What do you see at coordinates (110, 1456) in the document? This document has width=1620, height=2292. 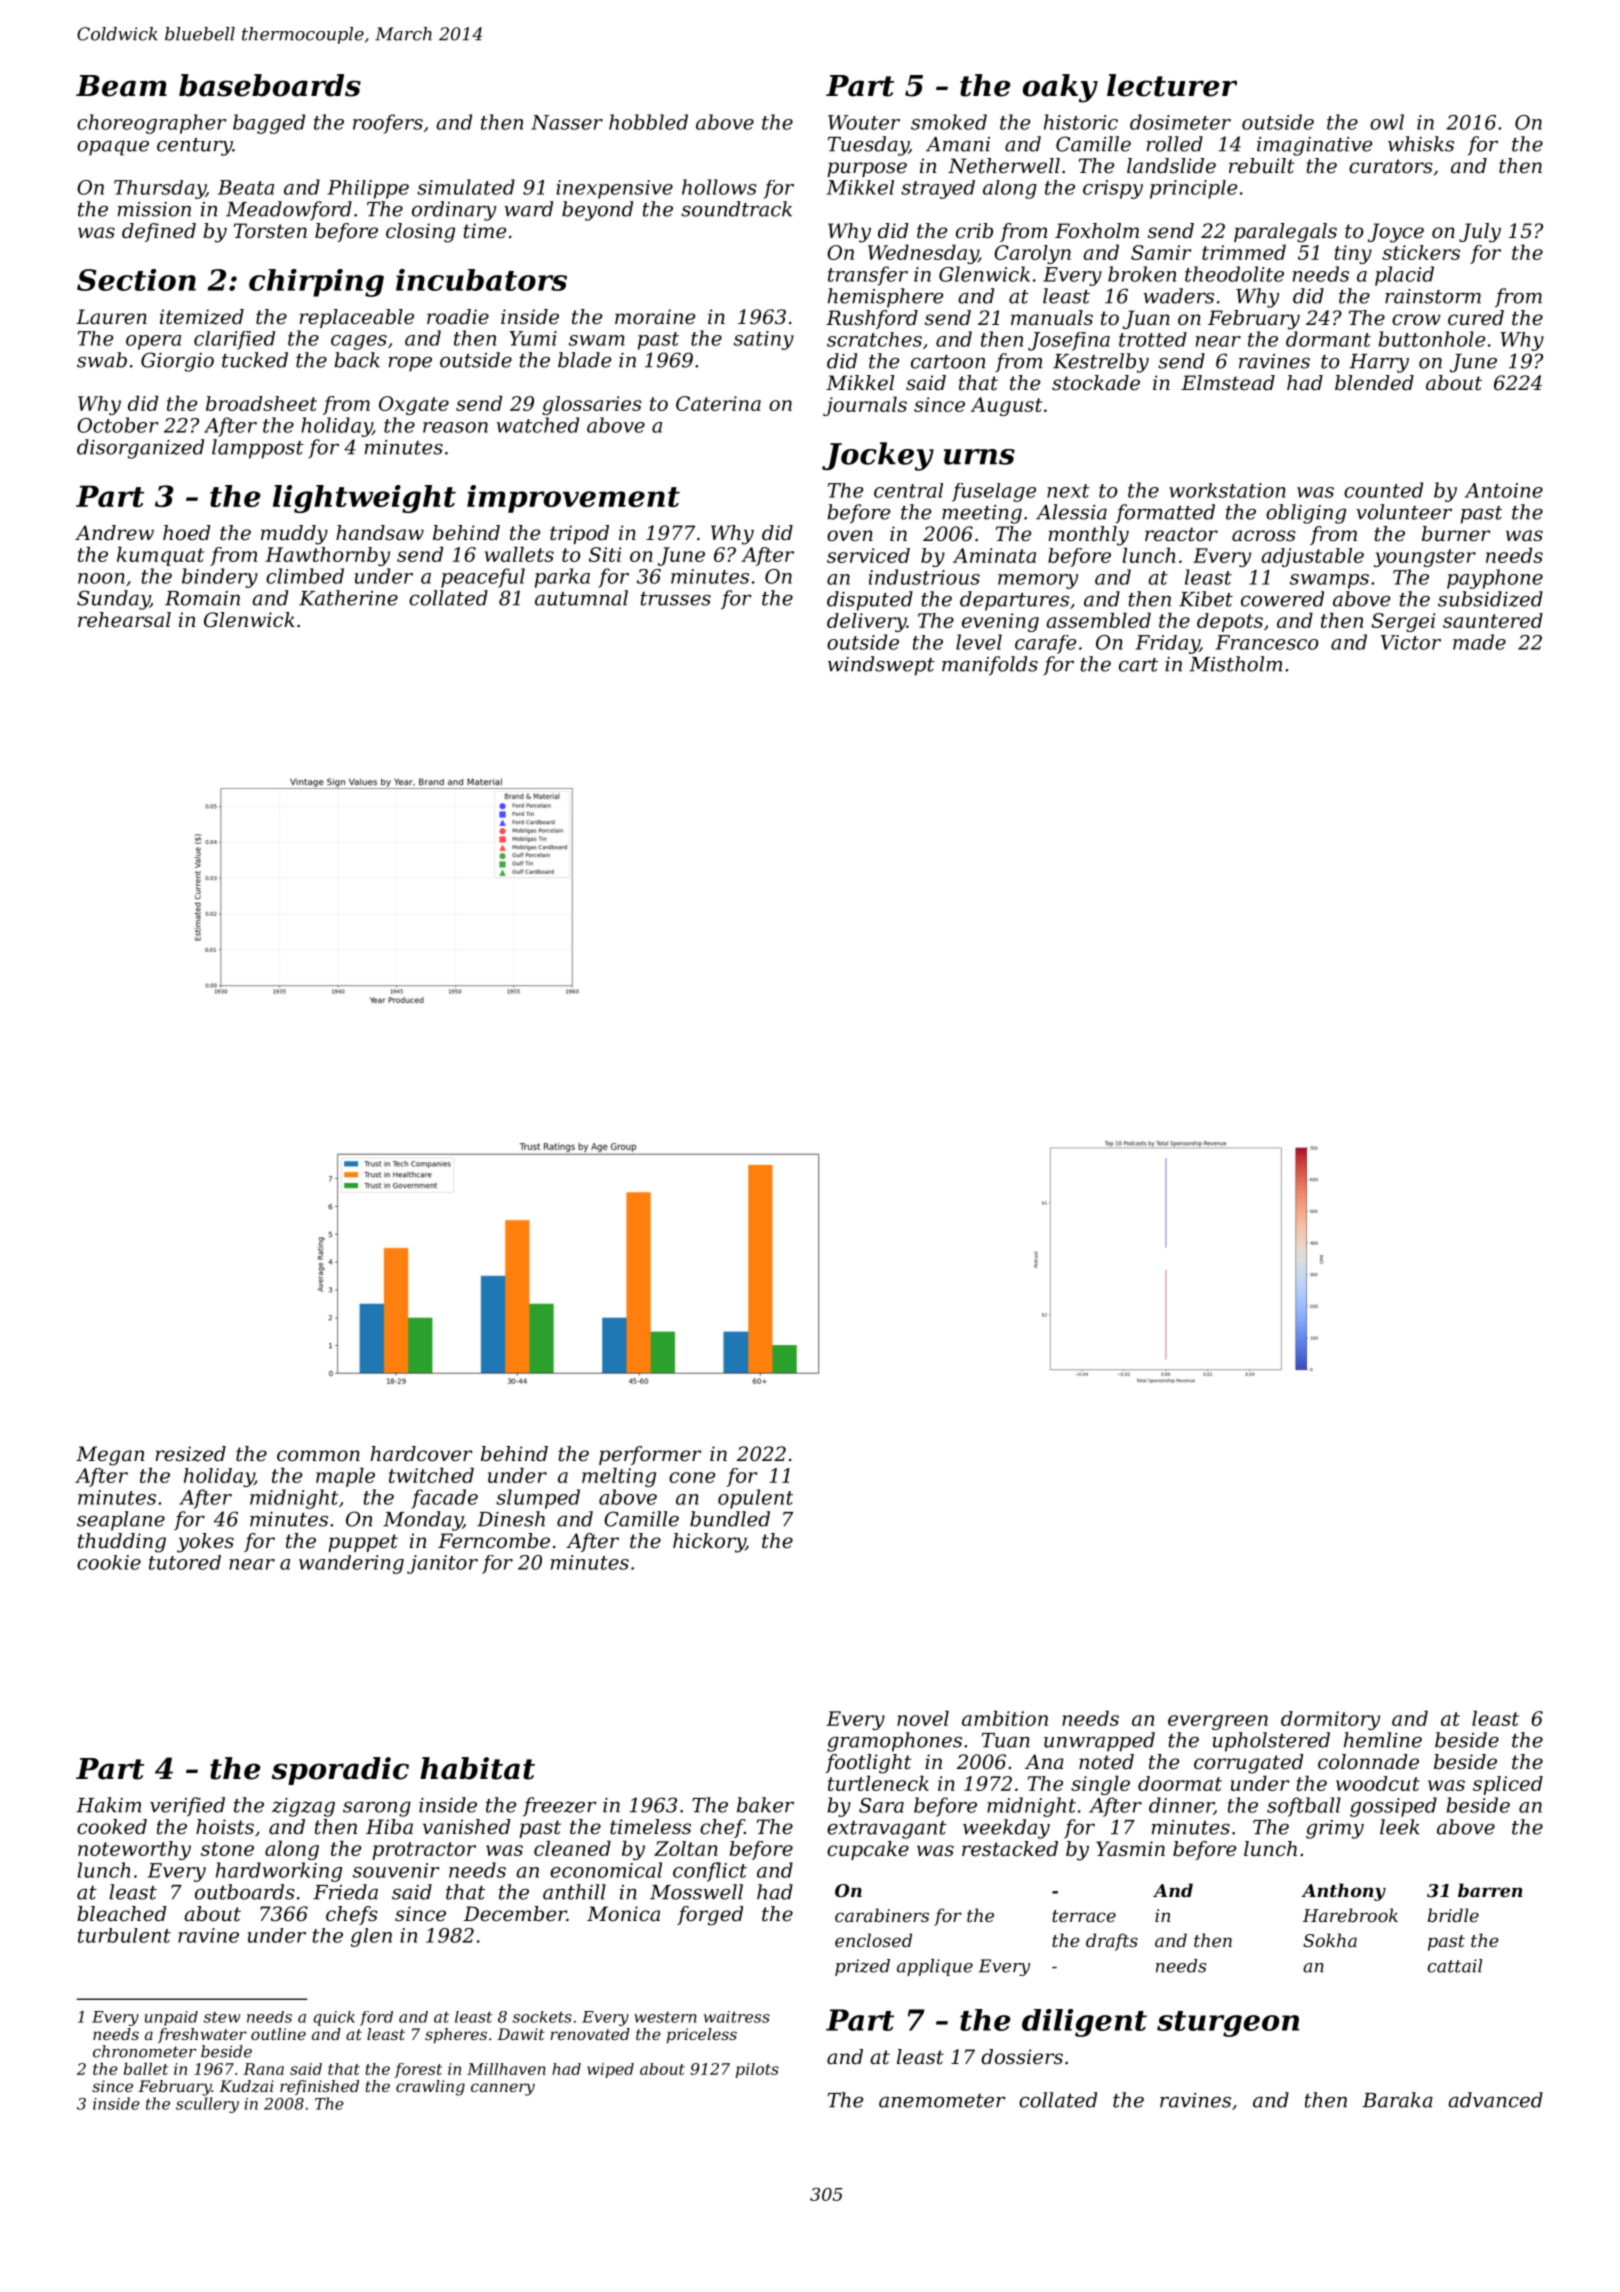 I see `Megan` at bounding box center [110, 1456].
